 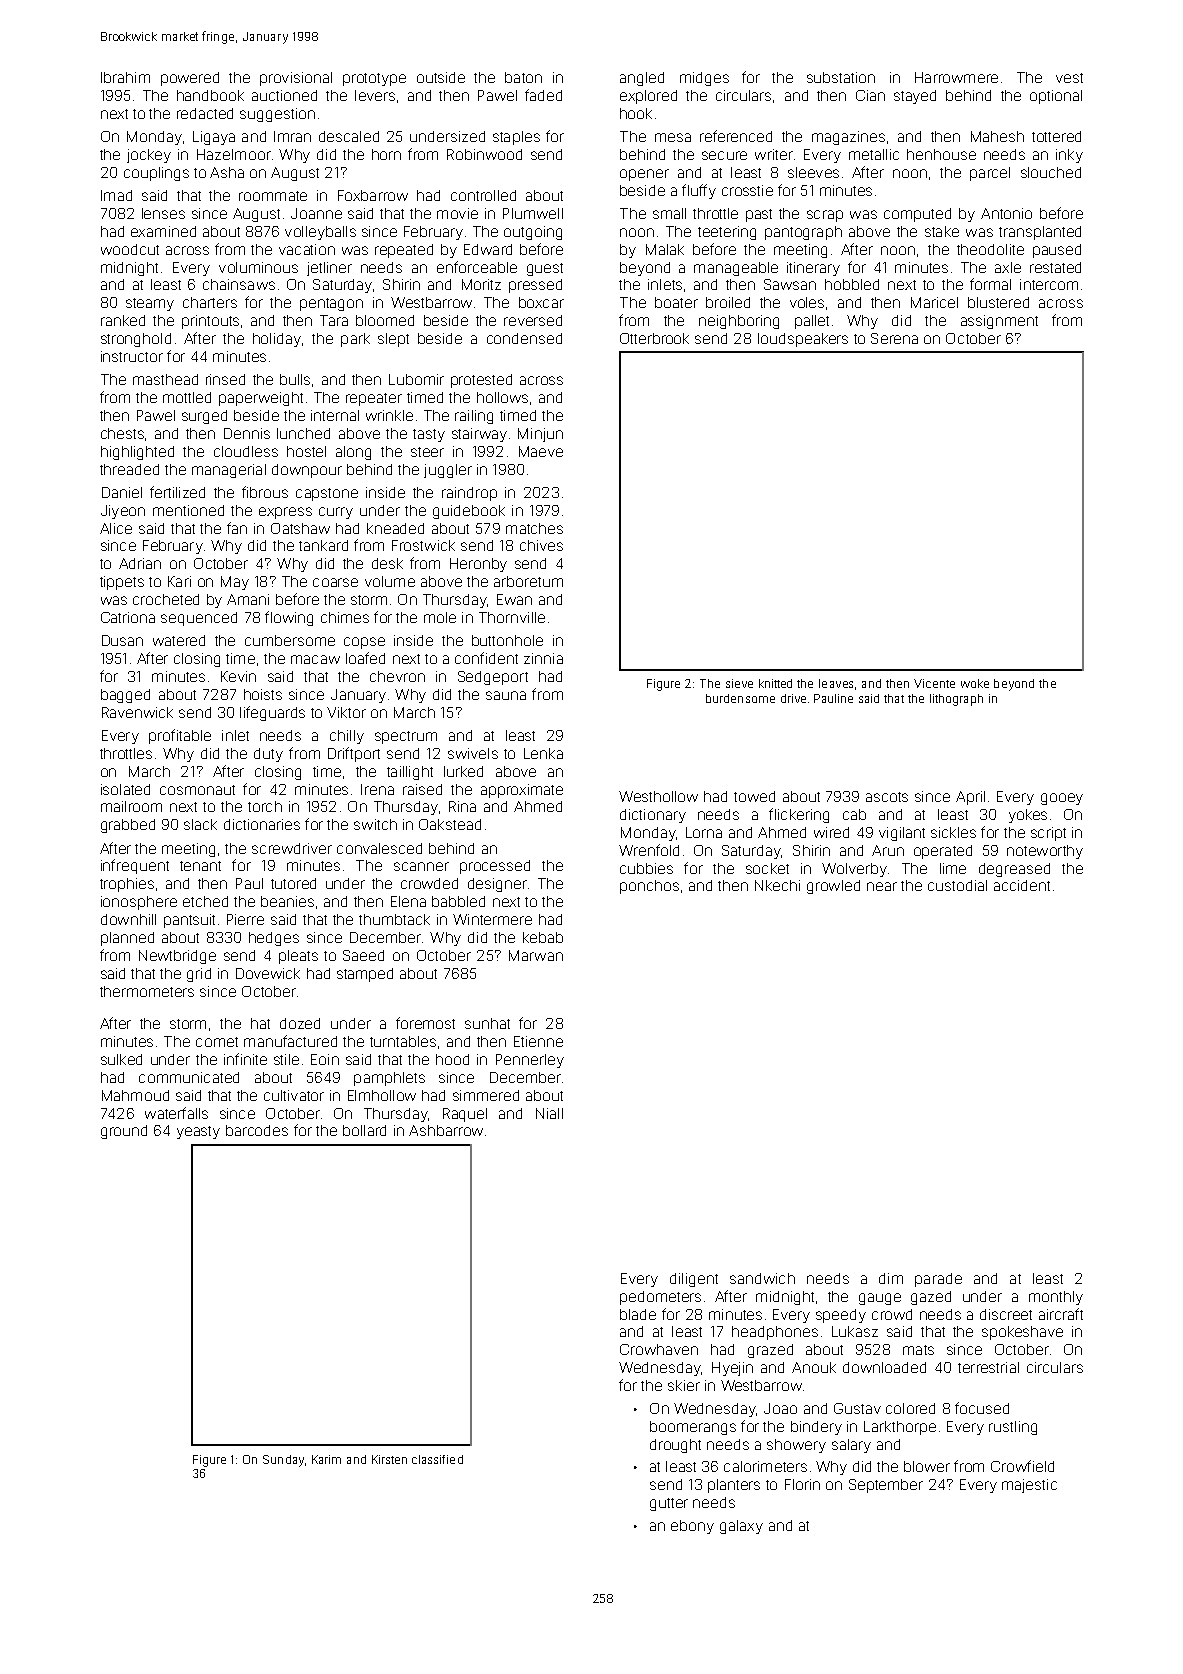 I want to click on Sunday, so click(x=283, y=1461).
